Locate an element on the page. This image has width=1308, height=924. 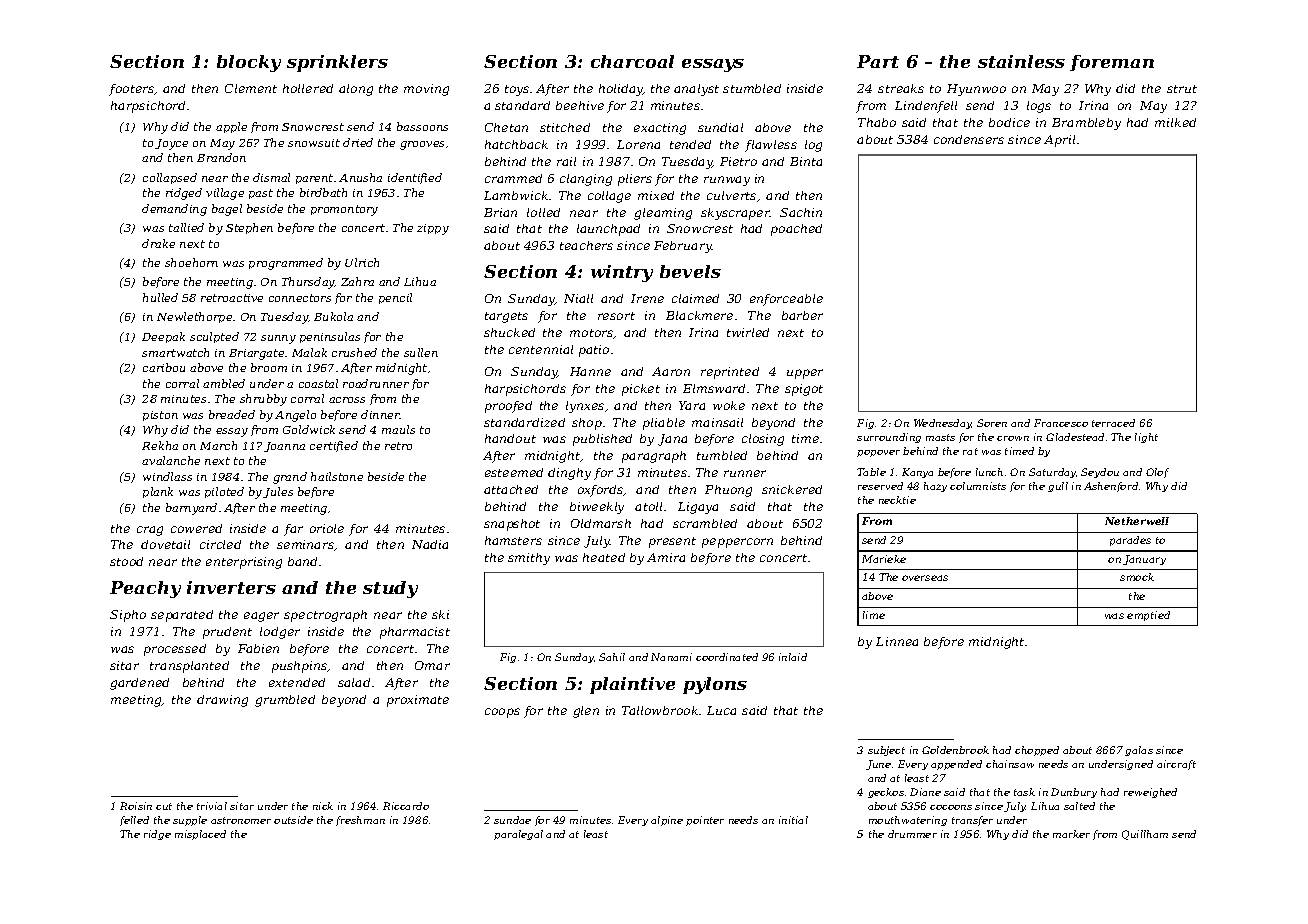
blocky is located at coordinates (249, 63).
